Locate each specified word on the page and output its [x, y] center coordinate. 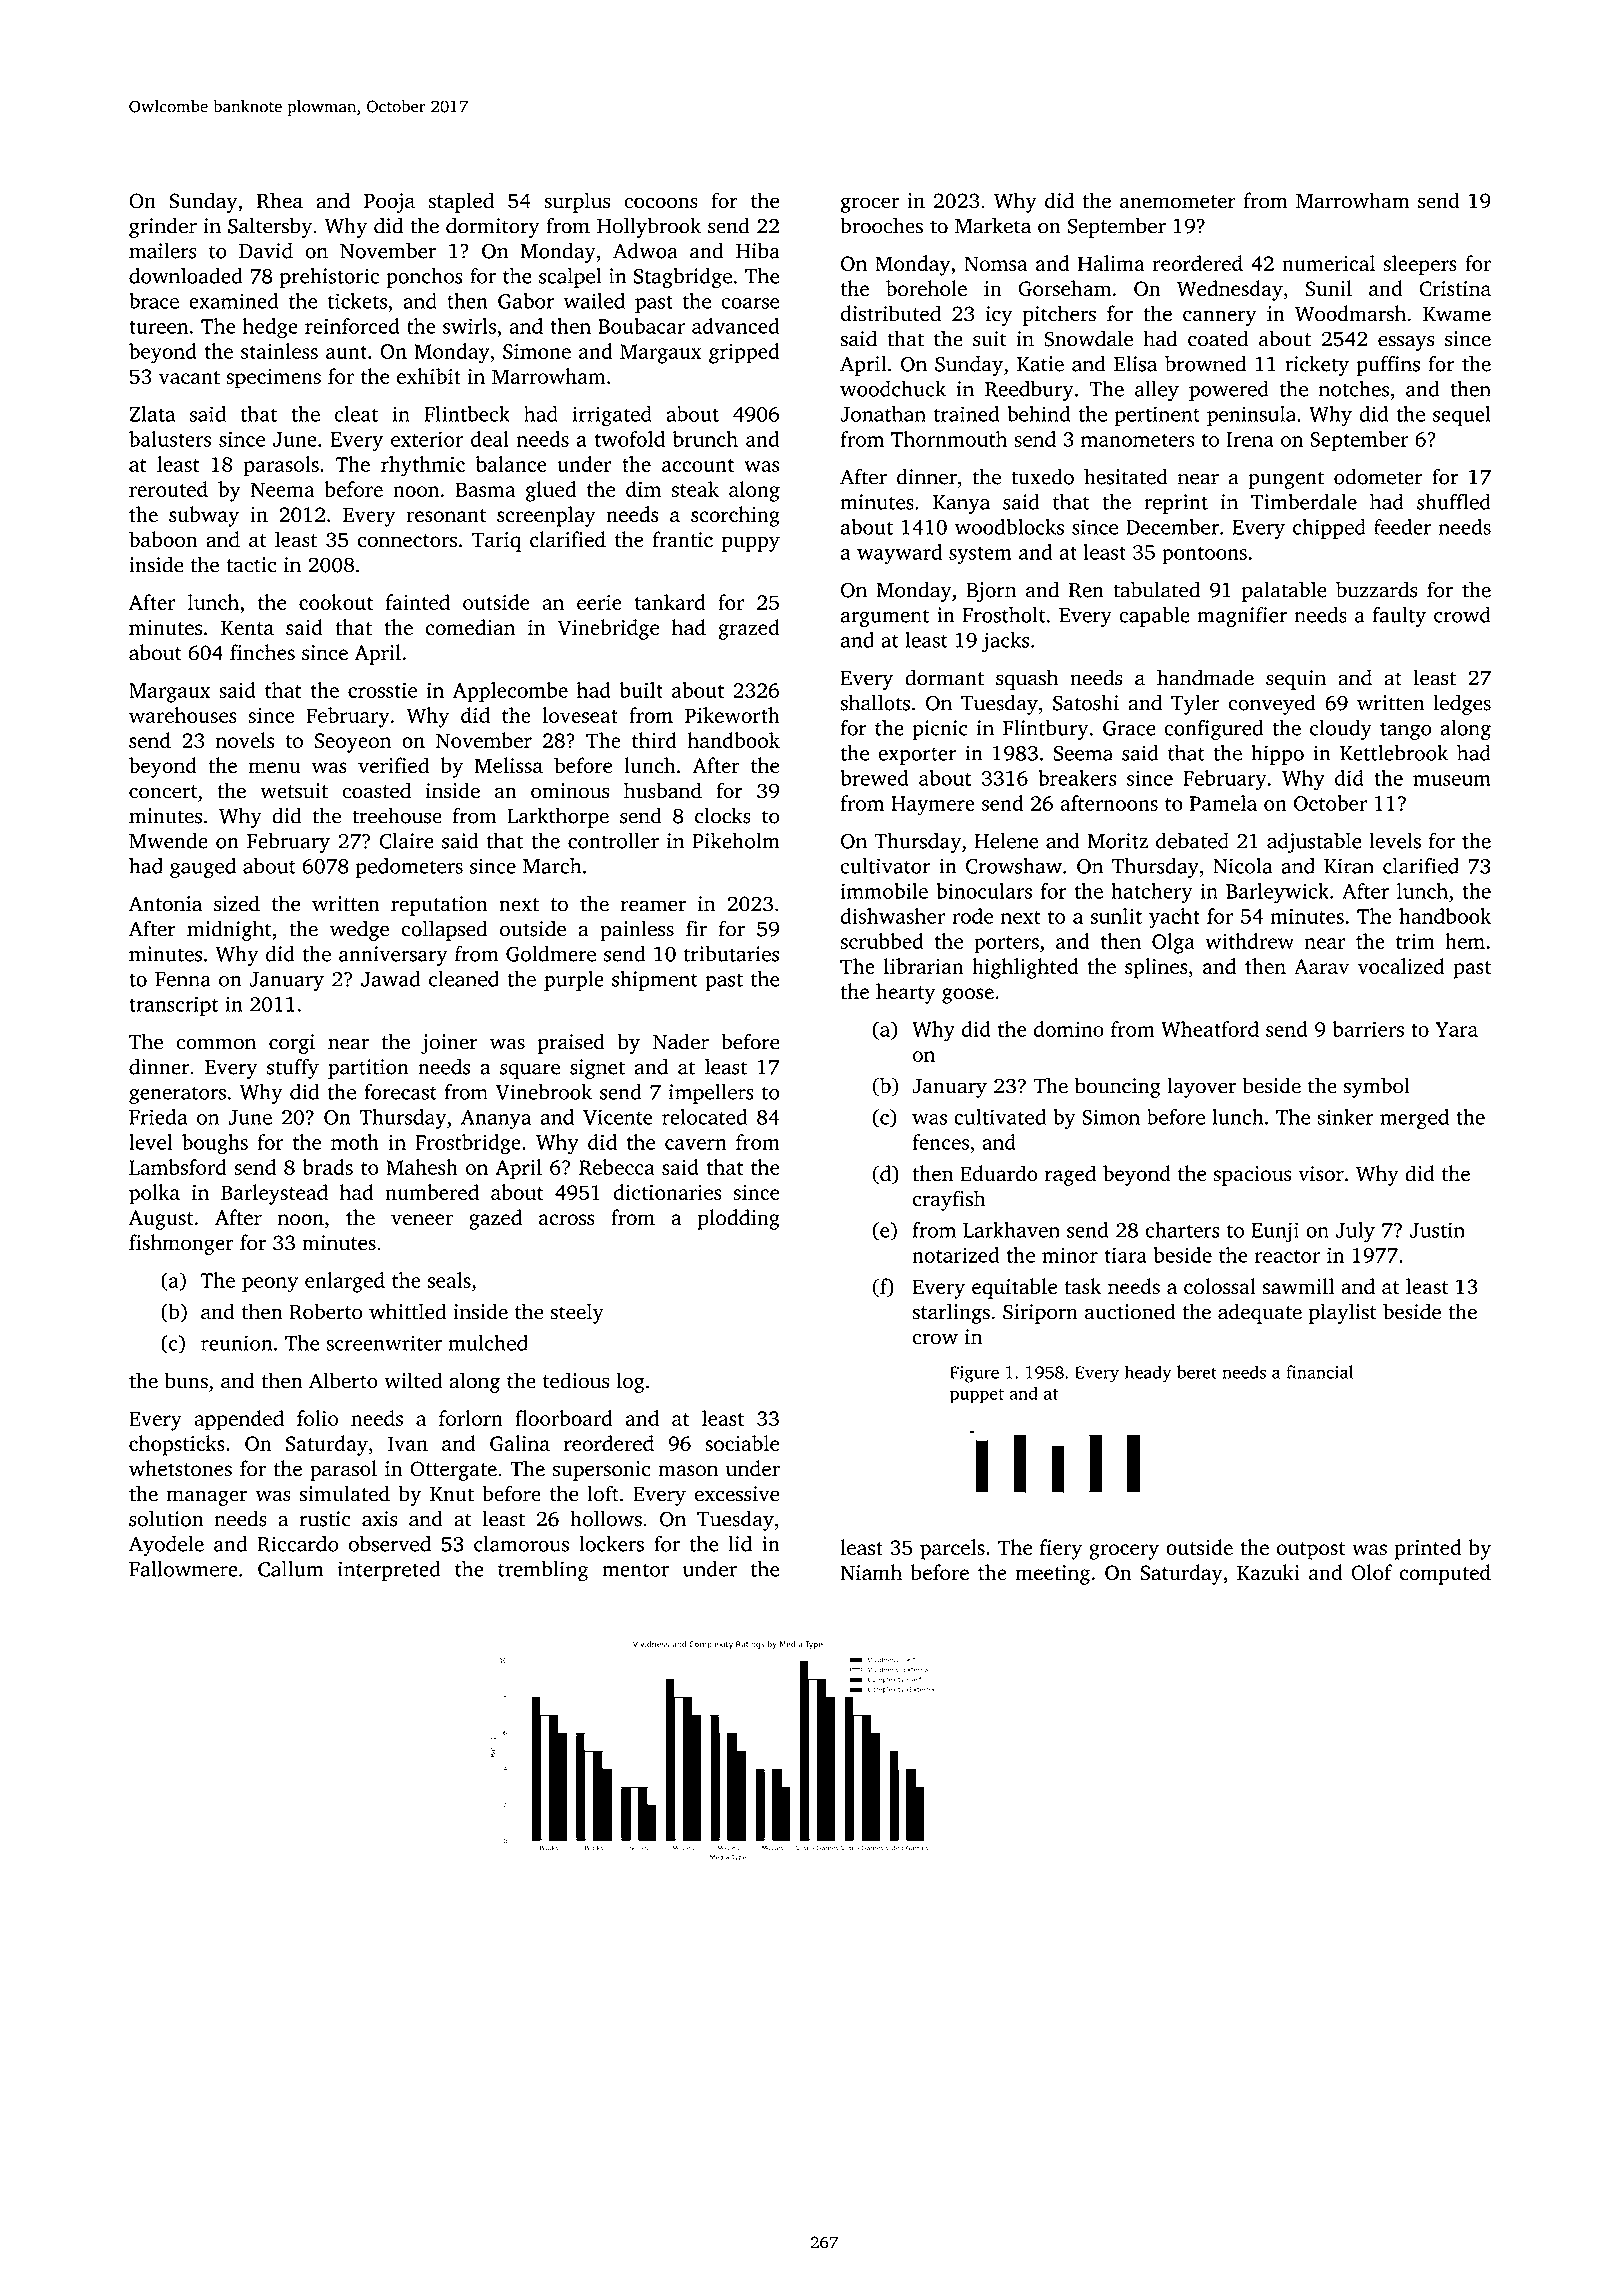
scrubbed [882, 941]
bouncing [1118, 1087]
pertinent [1157, 416]
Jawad [390, 979]
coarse [750, 303]
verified [393, 765]
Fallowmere [183, 1569]
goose [968, 996]
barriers [1368, 1029]
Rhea [280, 200]
